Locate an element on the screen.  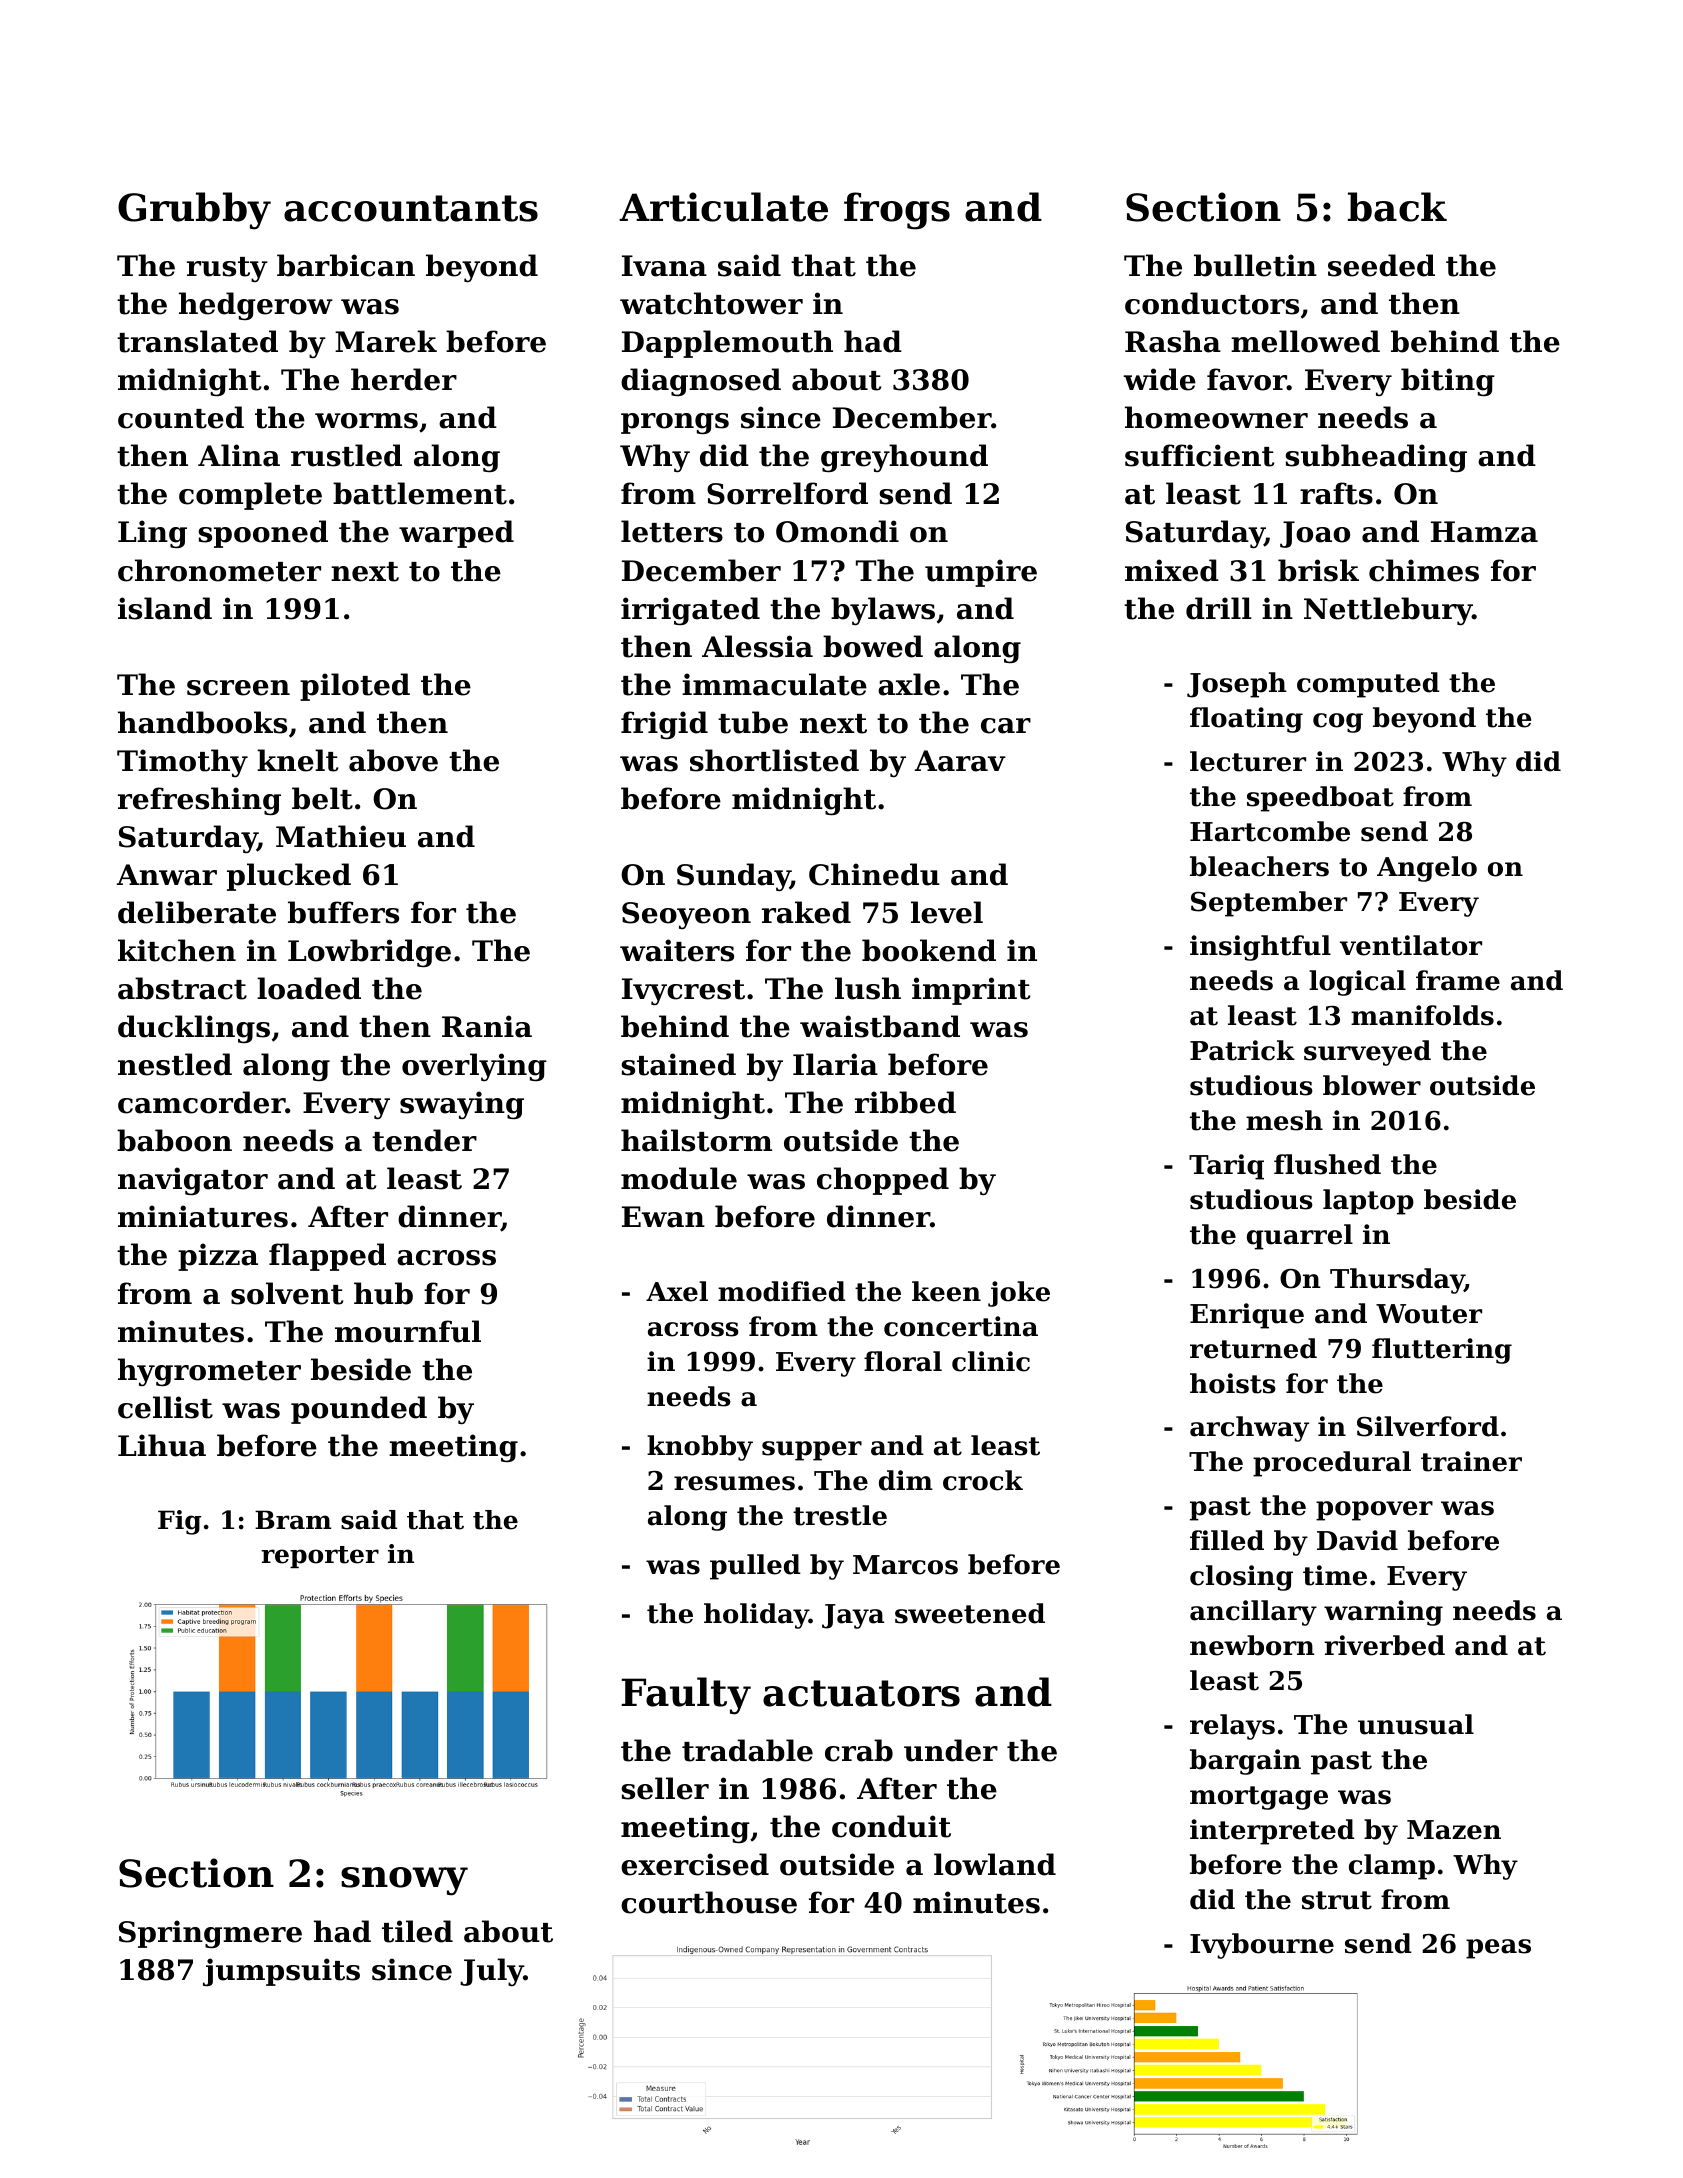
courthouse is located at coordinates (709, 1902).
